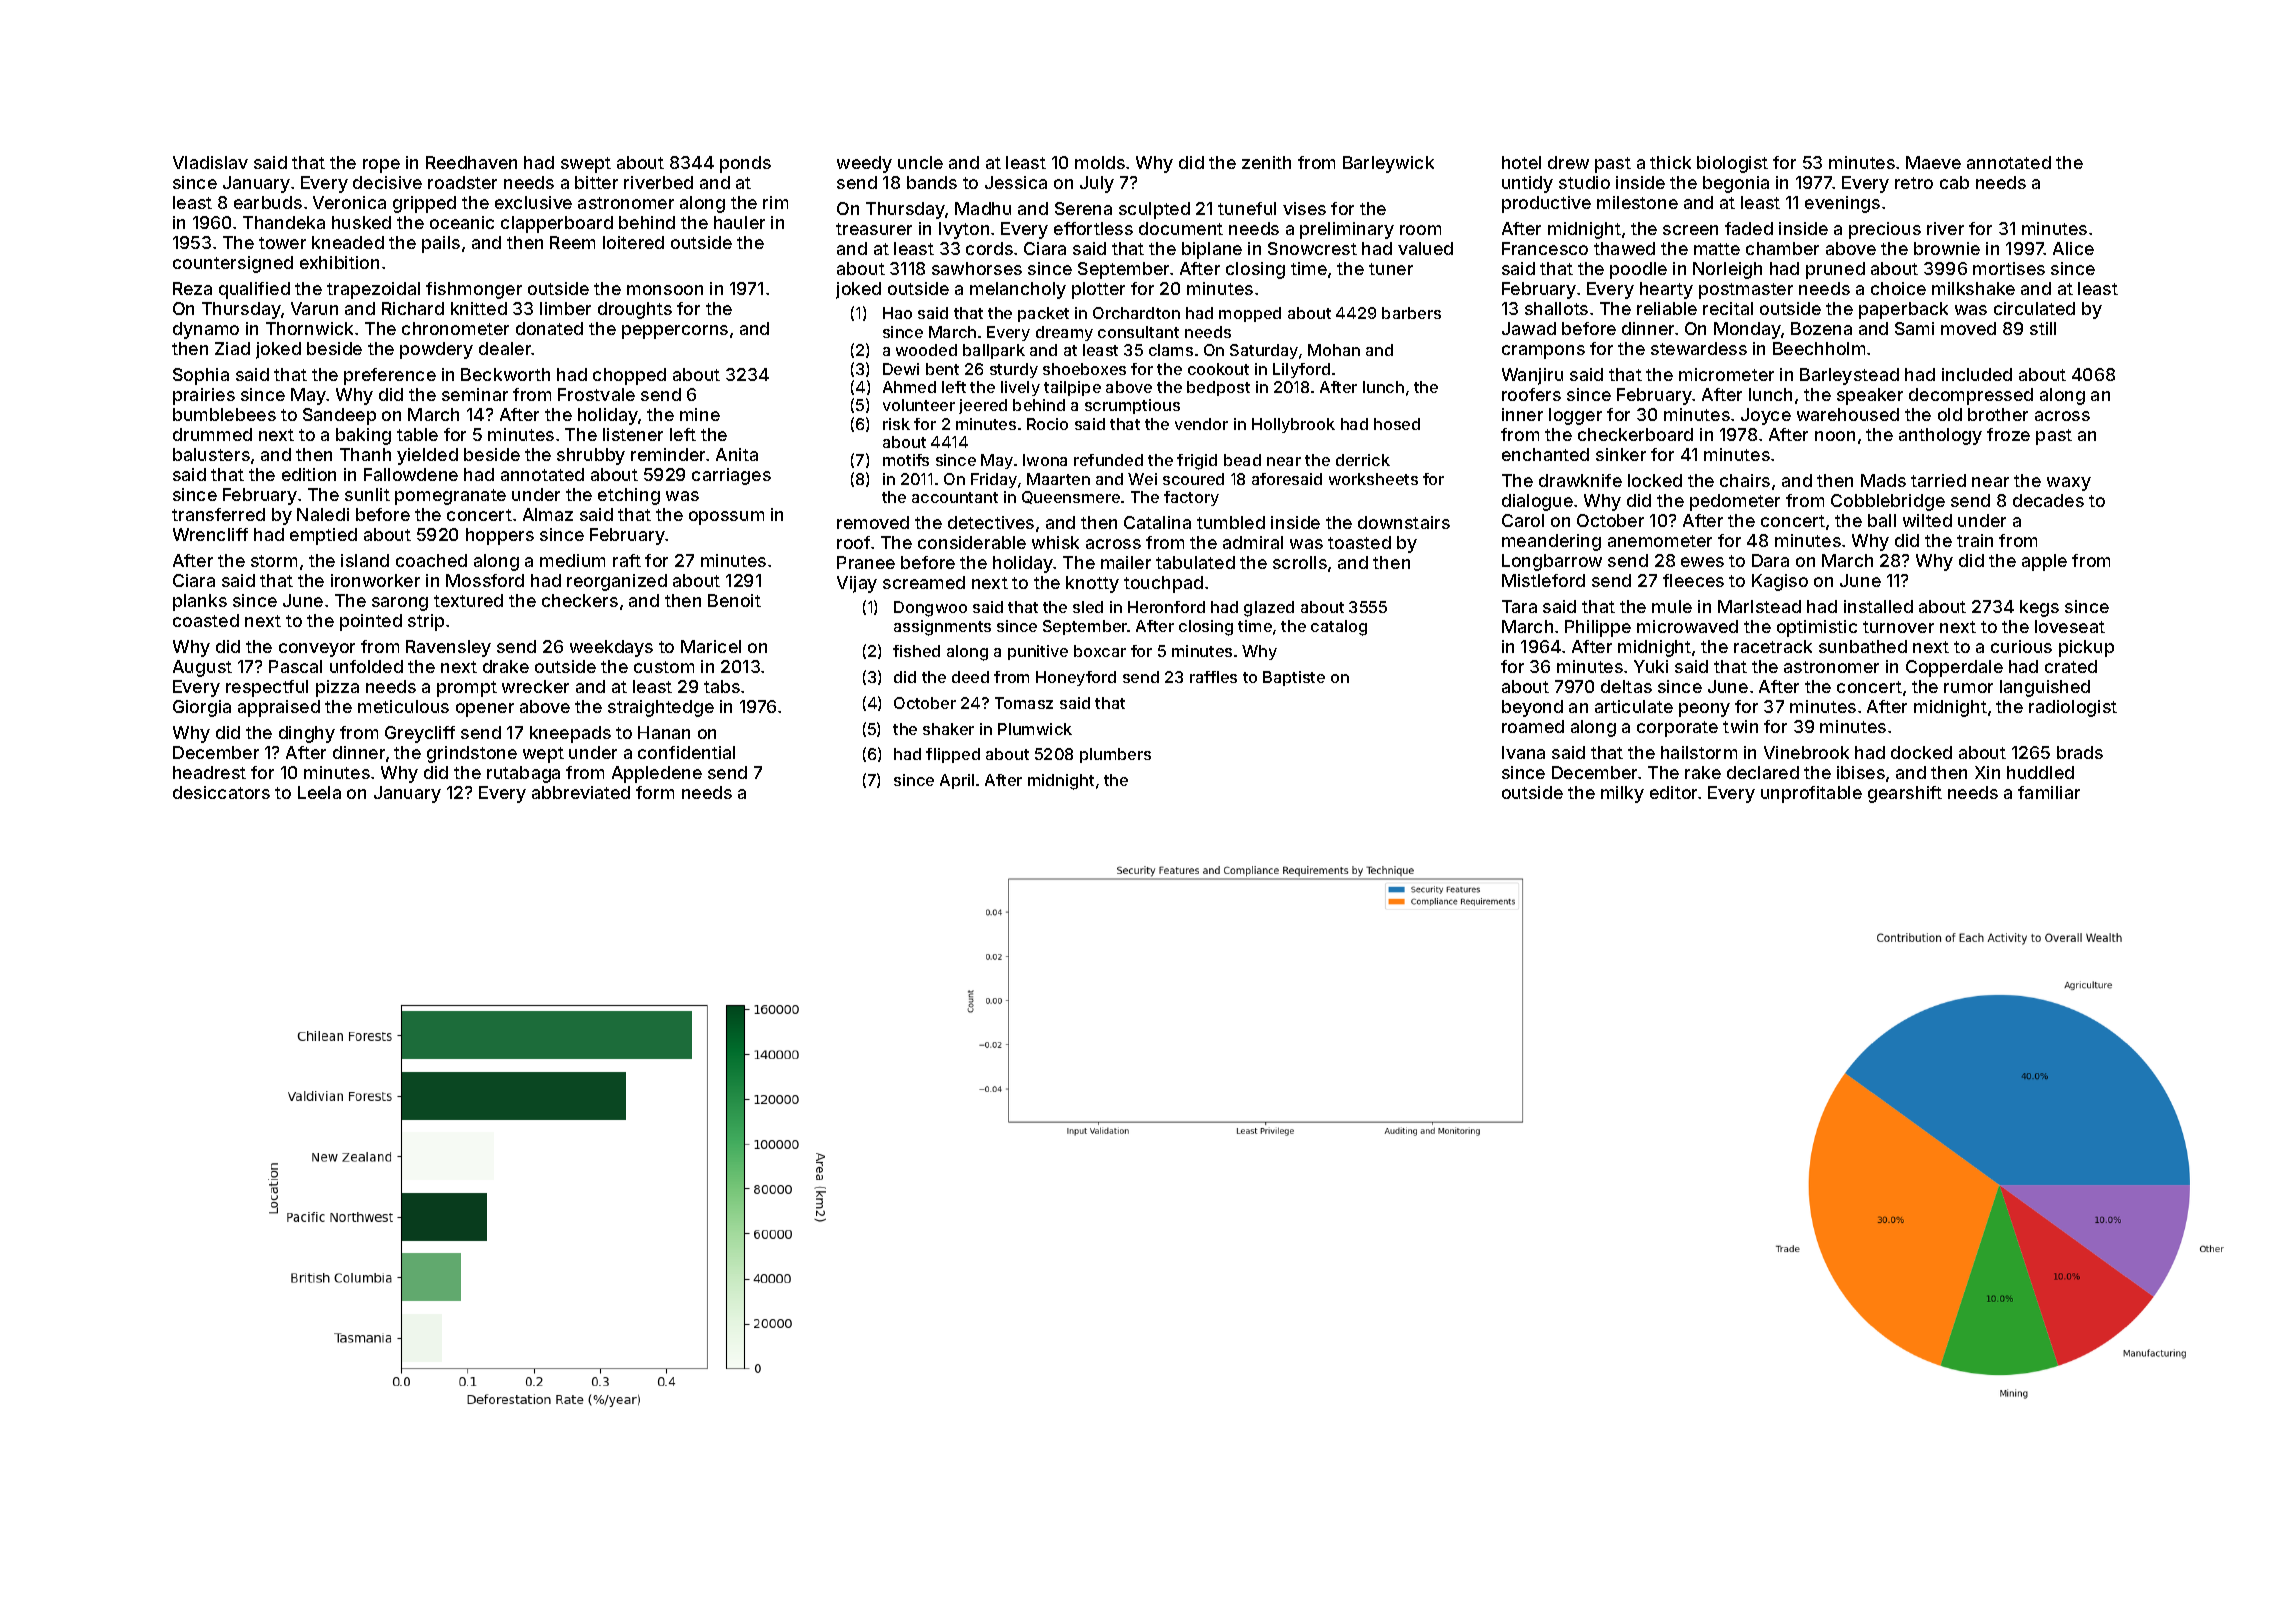 The image size is (2292, 1620). I want to click on plumbers, so click(1115, 755).
